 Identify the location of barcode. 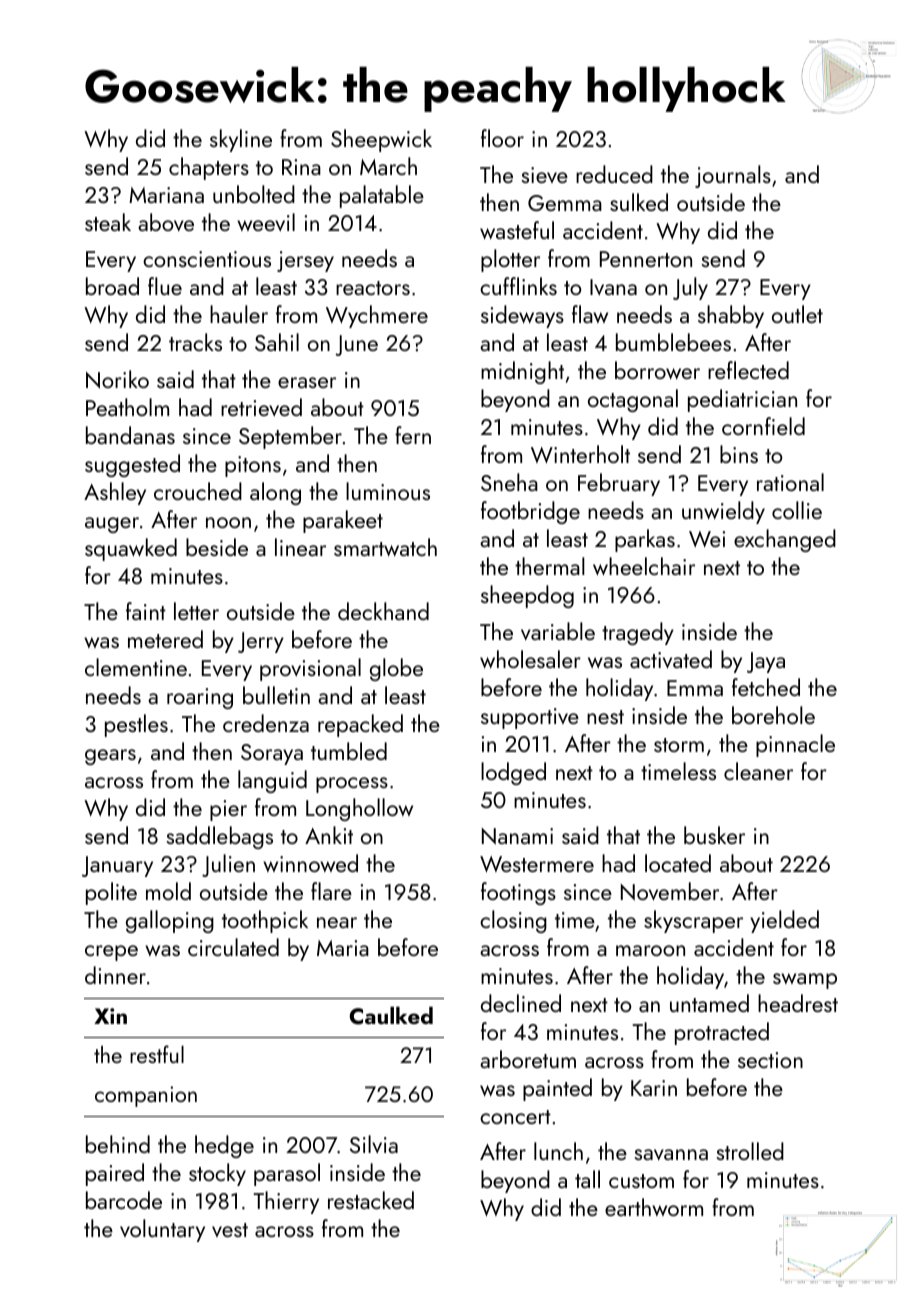
(124, 1200).
